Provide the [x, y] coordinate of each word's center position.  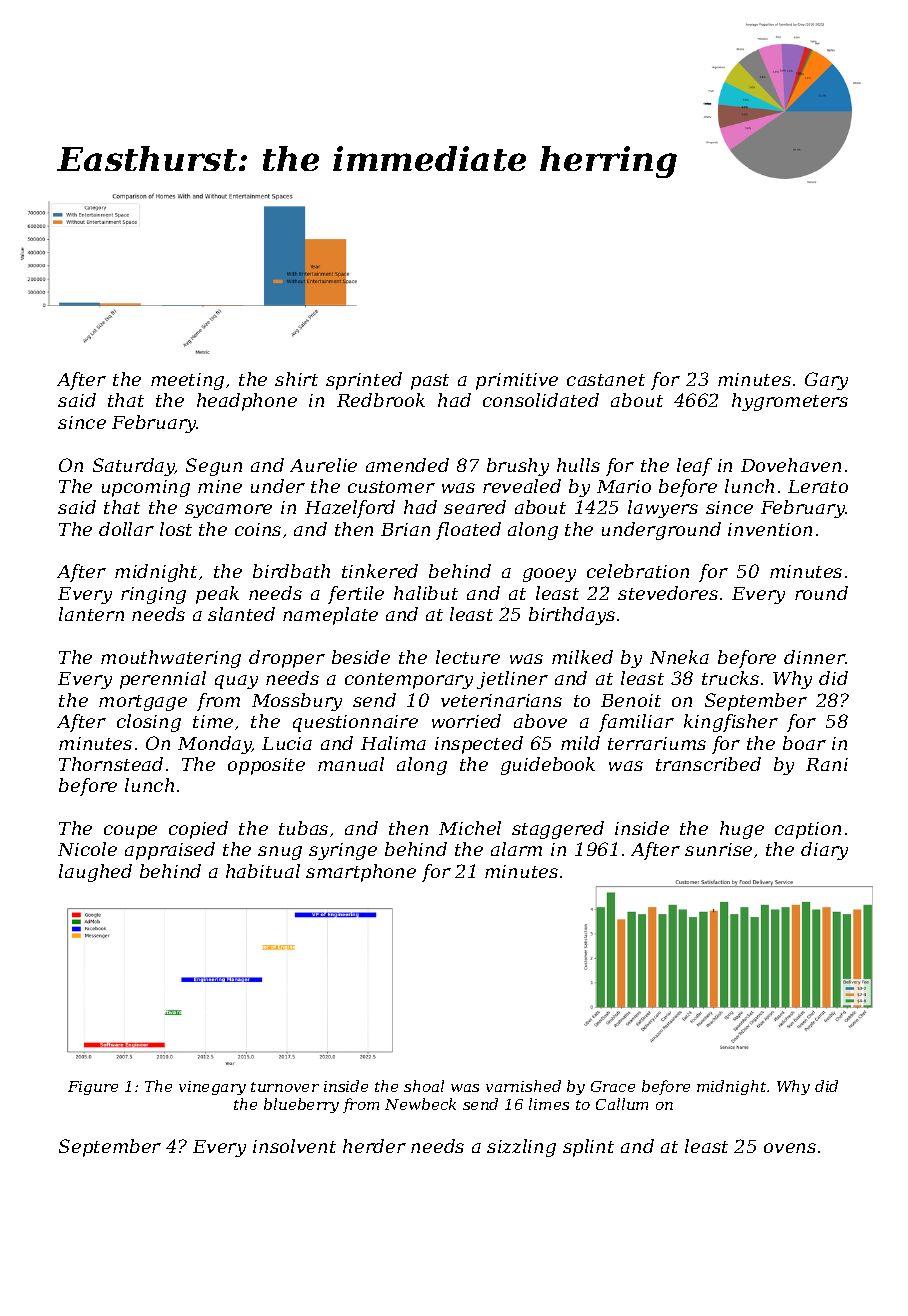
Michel [470, 828]
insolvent [294, 1146]
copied [198, 830]
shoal [424, 1086]
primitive [517, 381]
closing [149, 723]
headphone [247, 402]
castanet [606, 380]
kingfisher [731, 723]
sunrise [718, 849]
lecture [468, 657]
